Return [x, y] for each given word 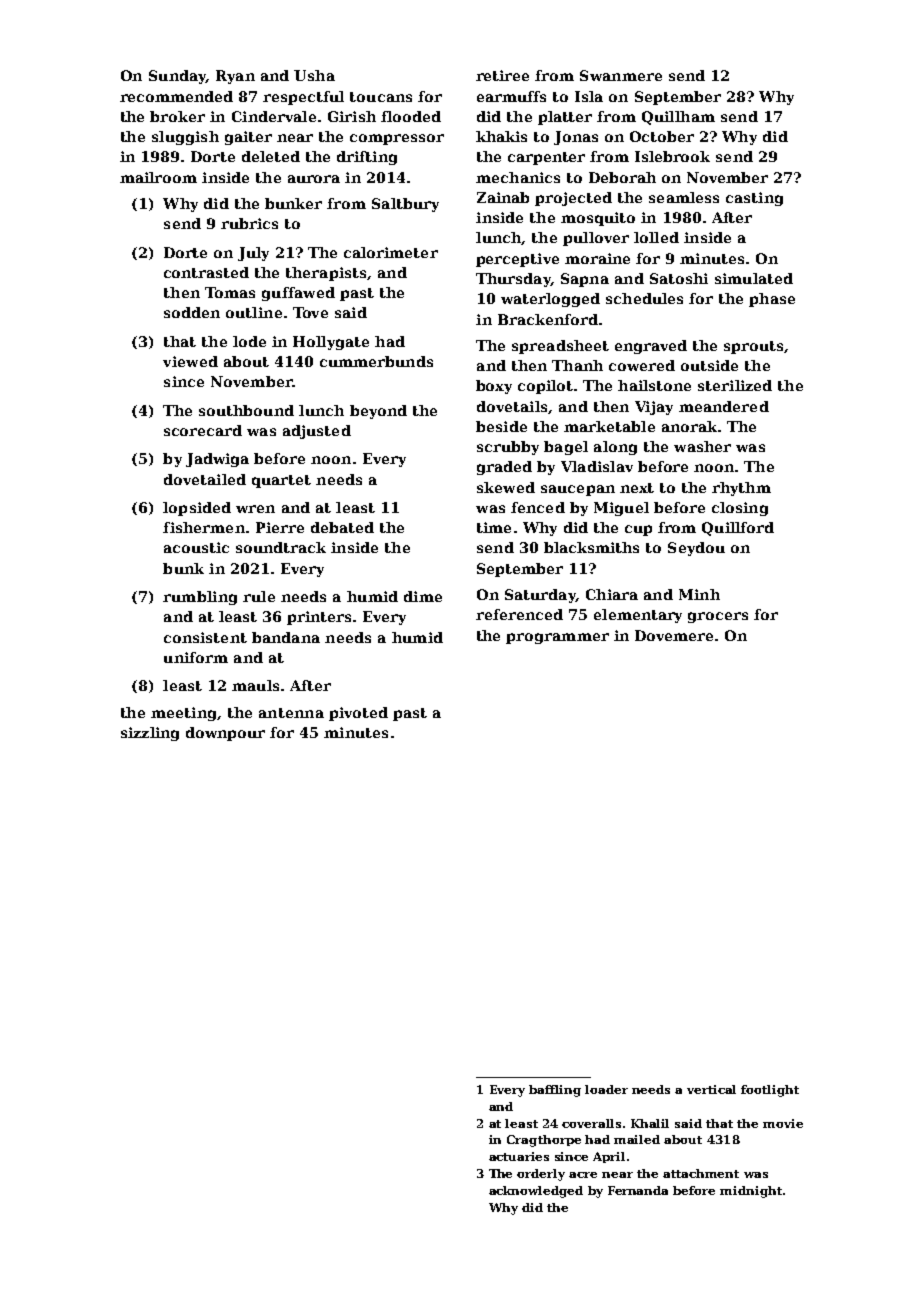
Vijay [654, 408]
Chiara [612, 594]
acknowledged [536, 1192]
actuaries [519, 1156]
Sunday [177, 77]
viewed [190, 361]
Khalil [650, 1123]
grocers [718, 617]
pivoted [358, 714]
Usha [314, 75]
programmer [557, 638]
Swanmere [621, 75]
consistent [205, 637]
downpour [225, 734]
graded [504, 468]
